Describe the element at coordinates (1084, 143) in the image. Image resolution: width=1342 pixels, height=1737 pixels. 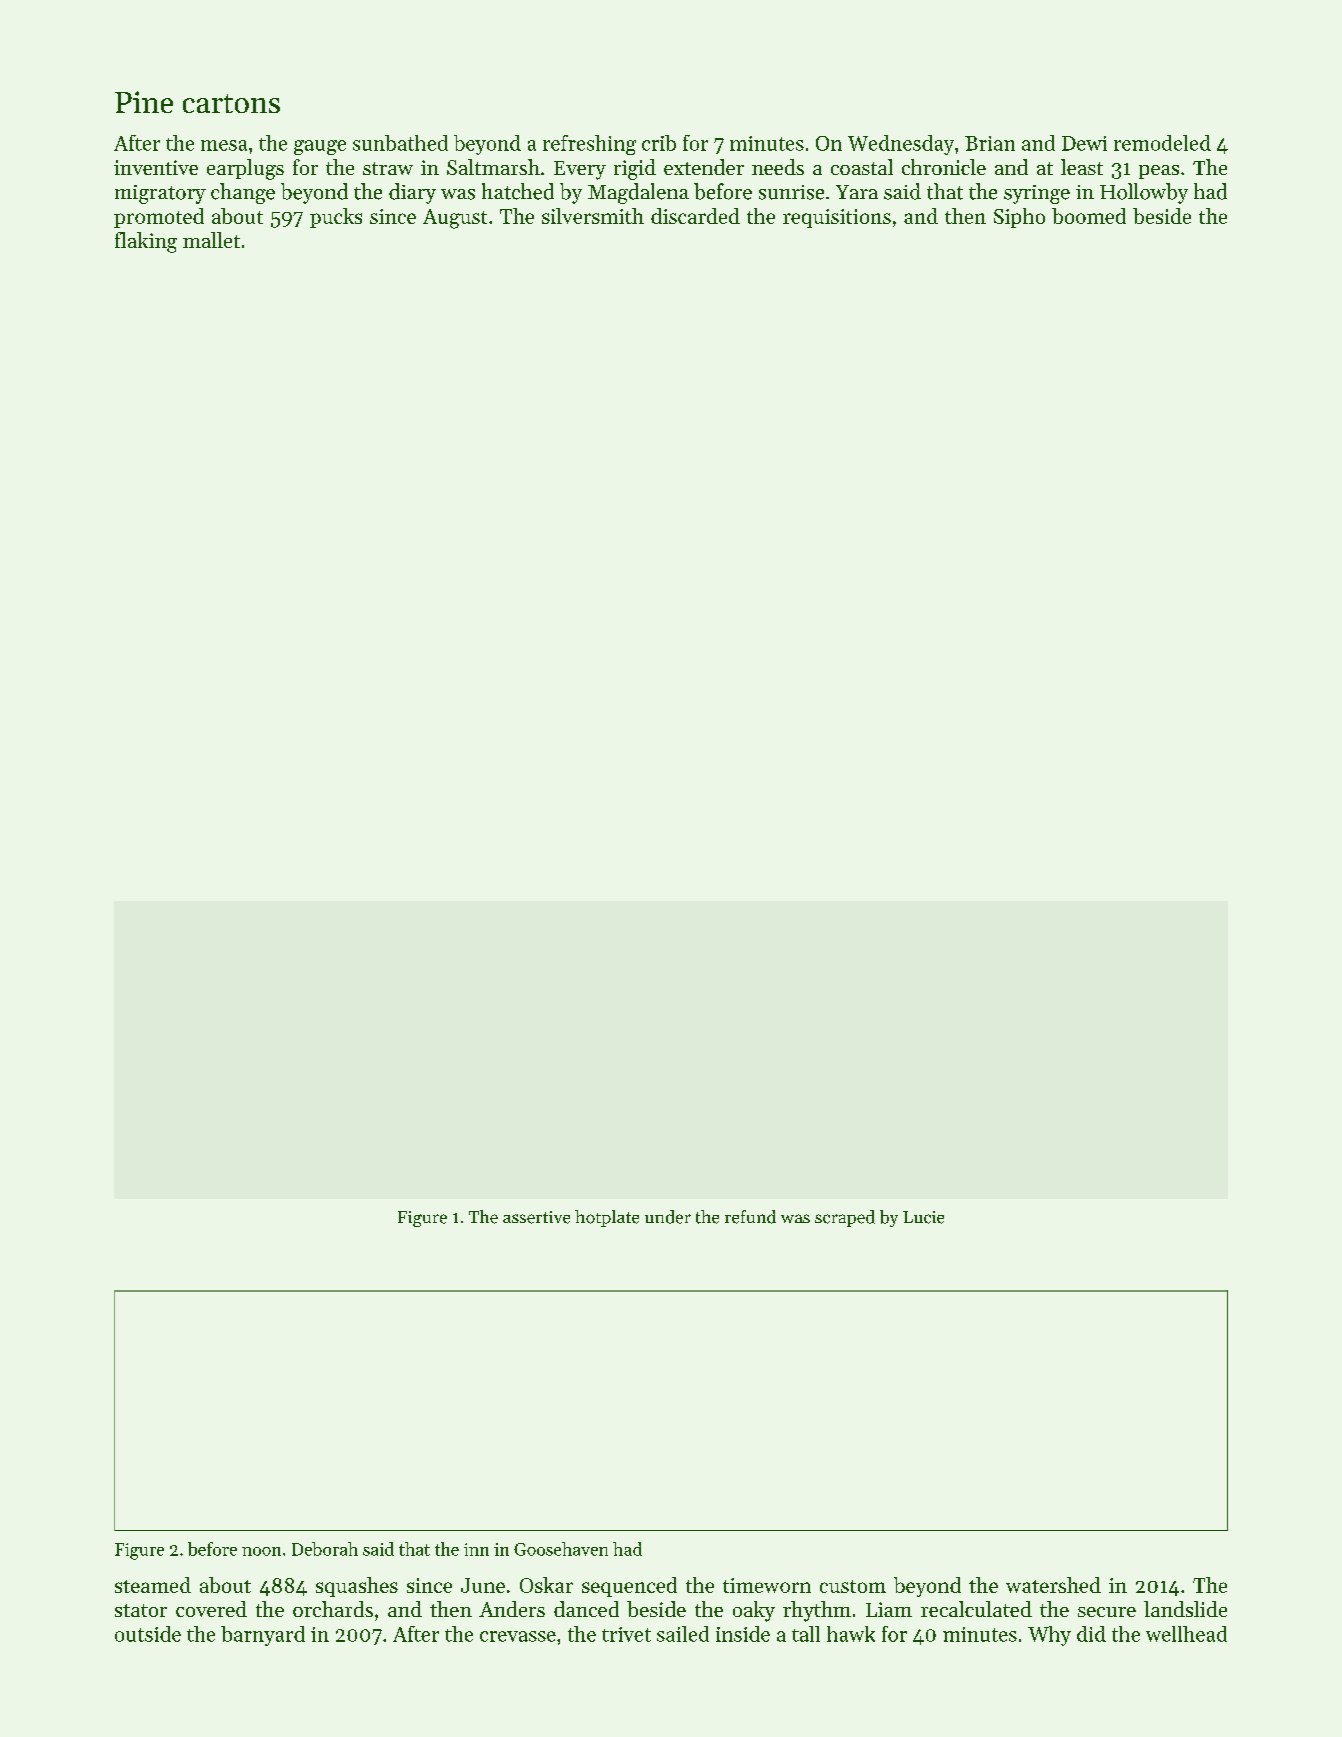
I see `Dewi` at that location.
